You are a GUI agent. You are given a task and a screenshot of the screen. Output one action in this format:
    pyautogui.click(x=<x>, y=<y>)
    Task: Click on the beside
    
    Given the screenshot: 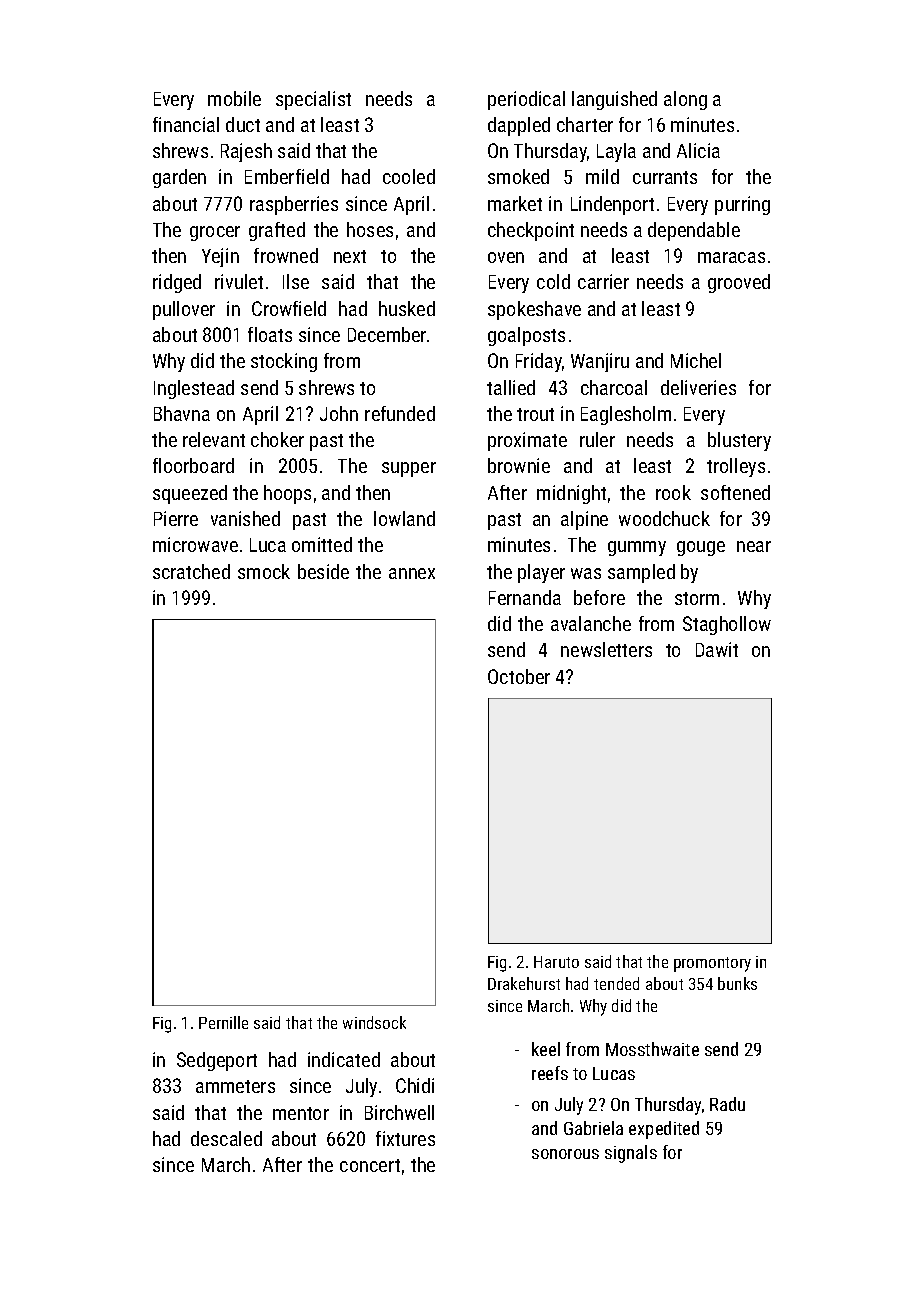 What is the action you would take?
    pyautogui.click(x=323, y=571)
